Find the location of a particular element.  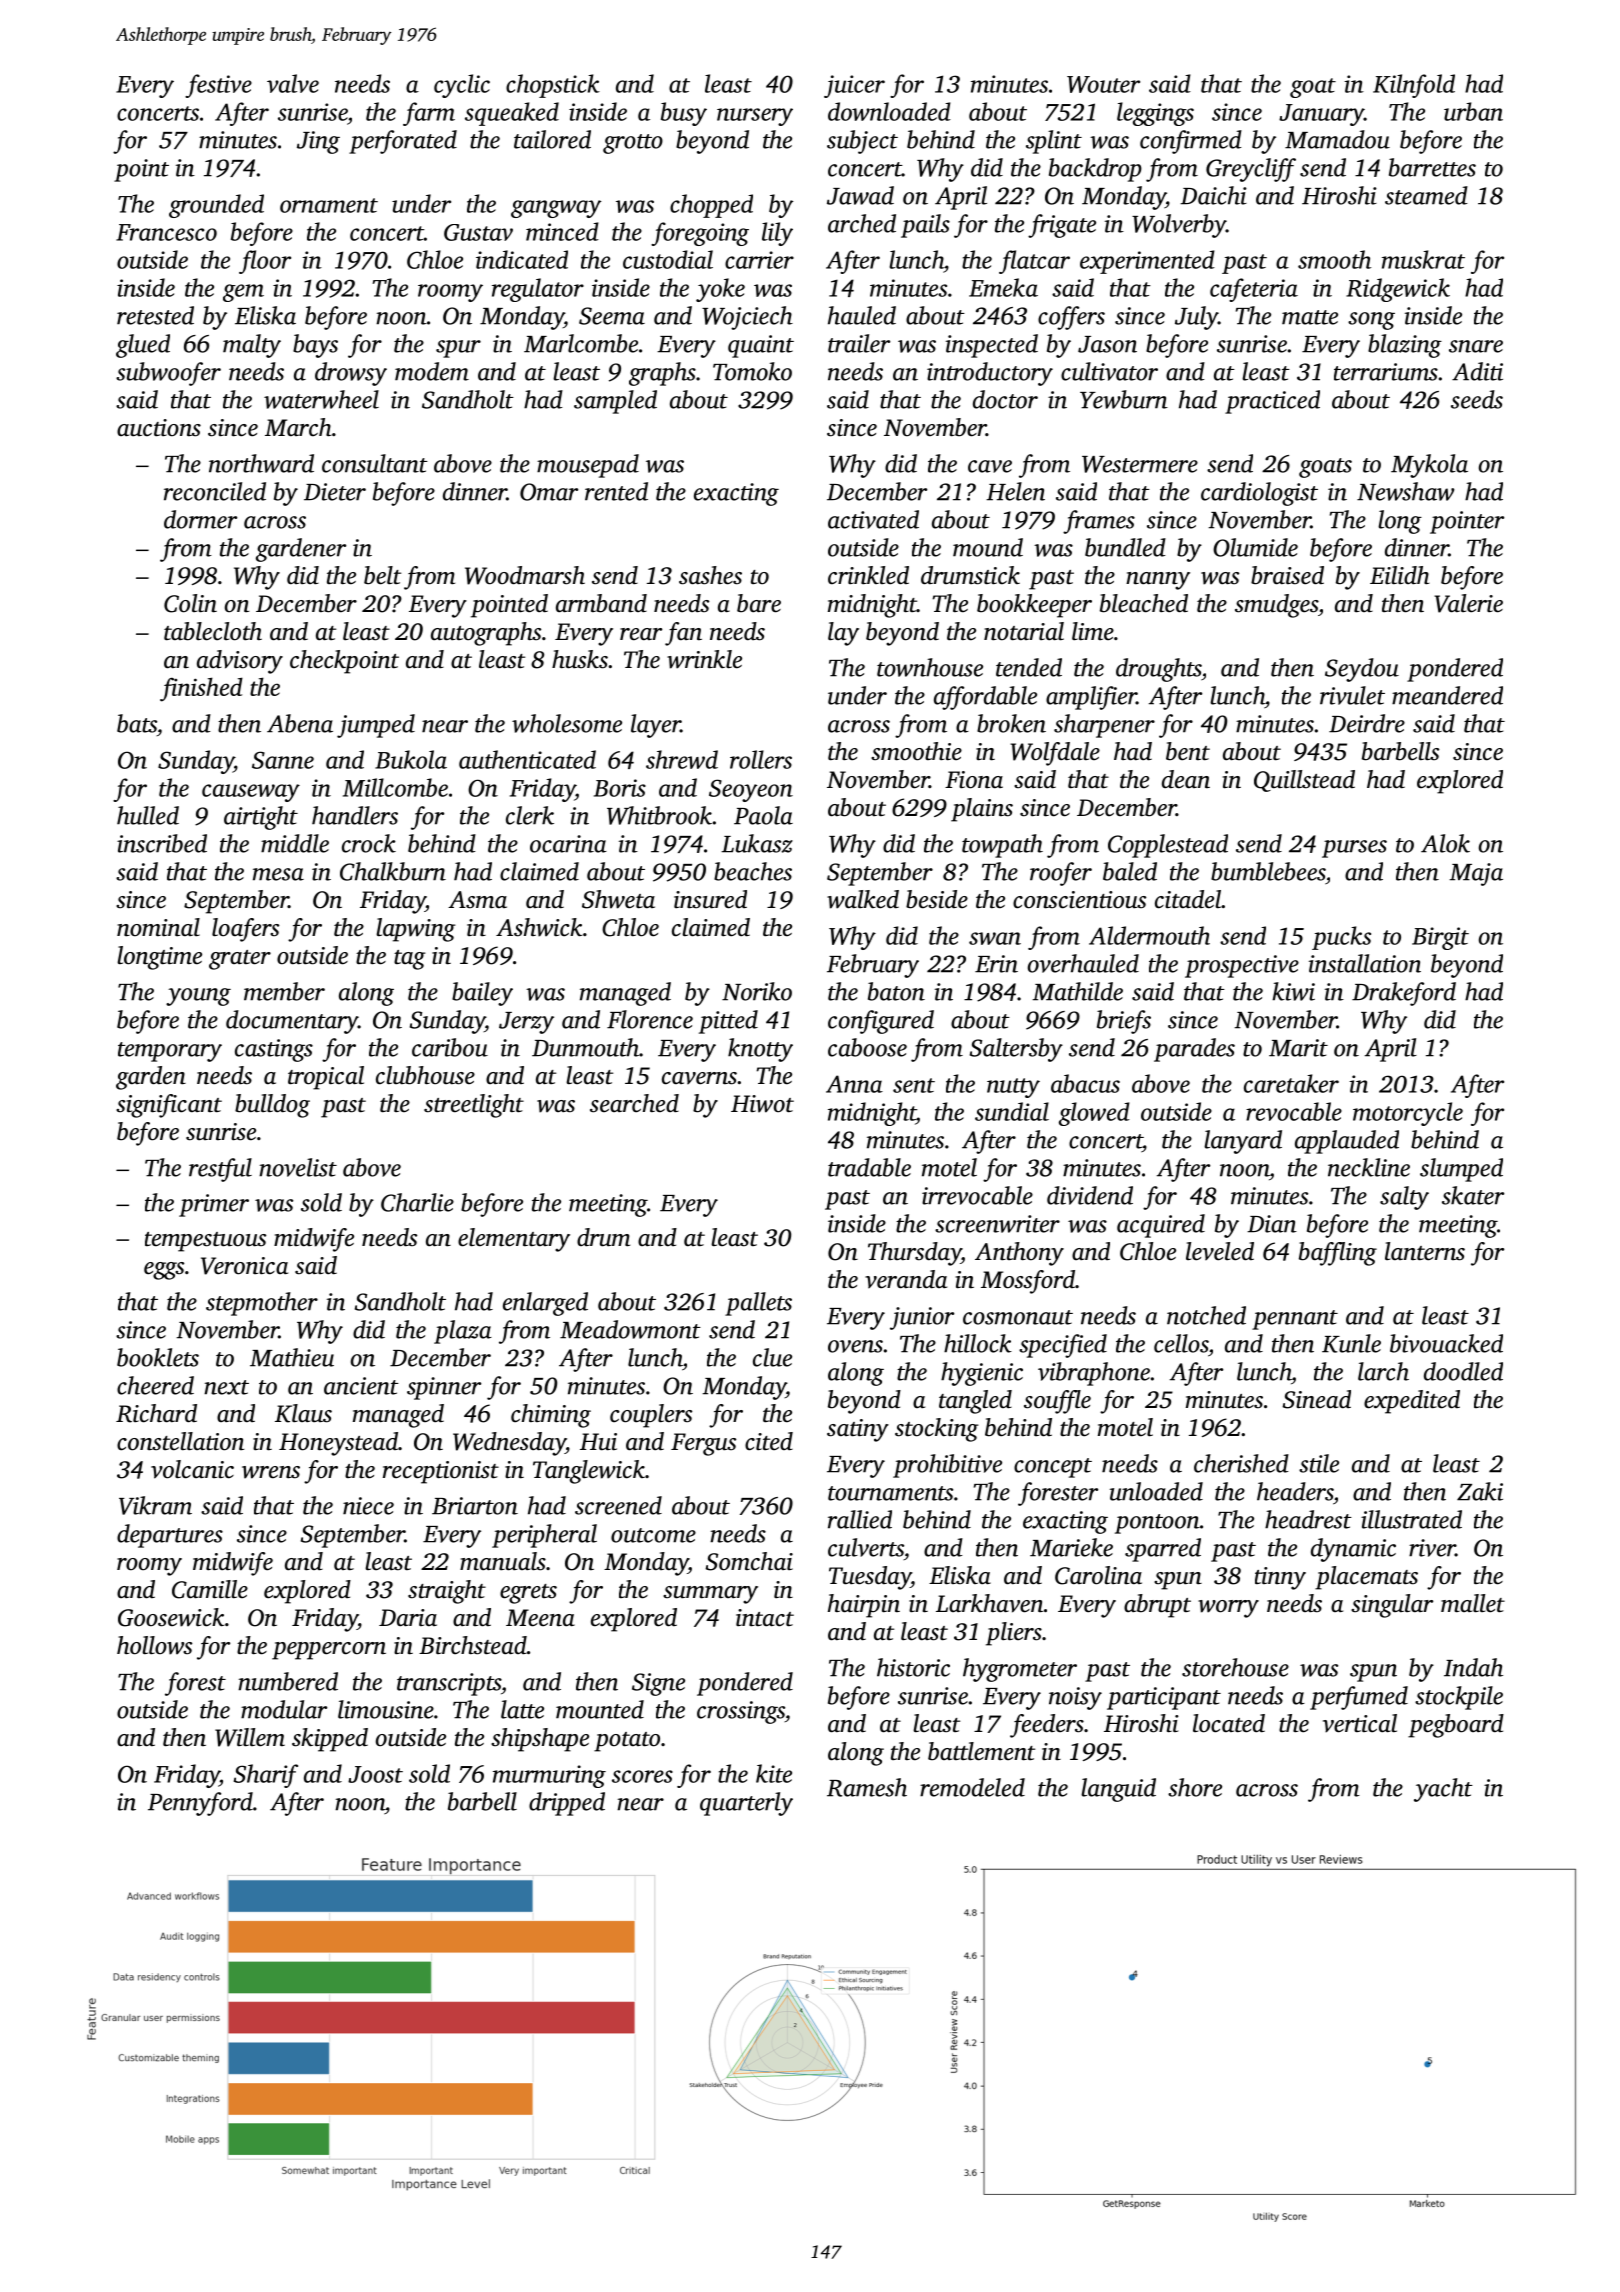

cafeteria is located at coordinates (1254, 290).
